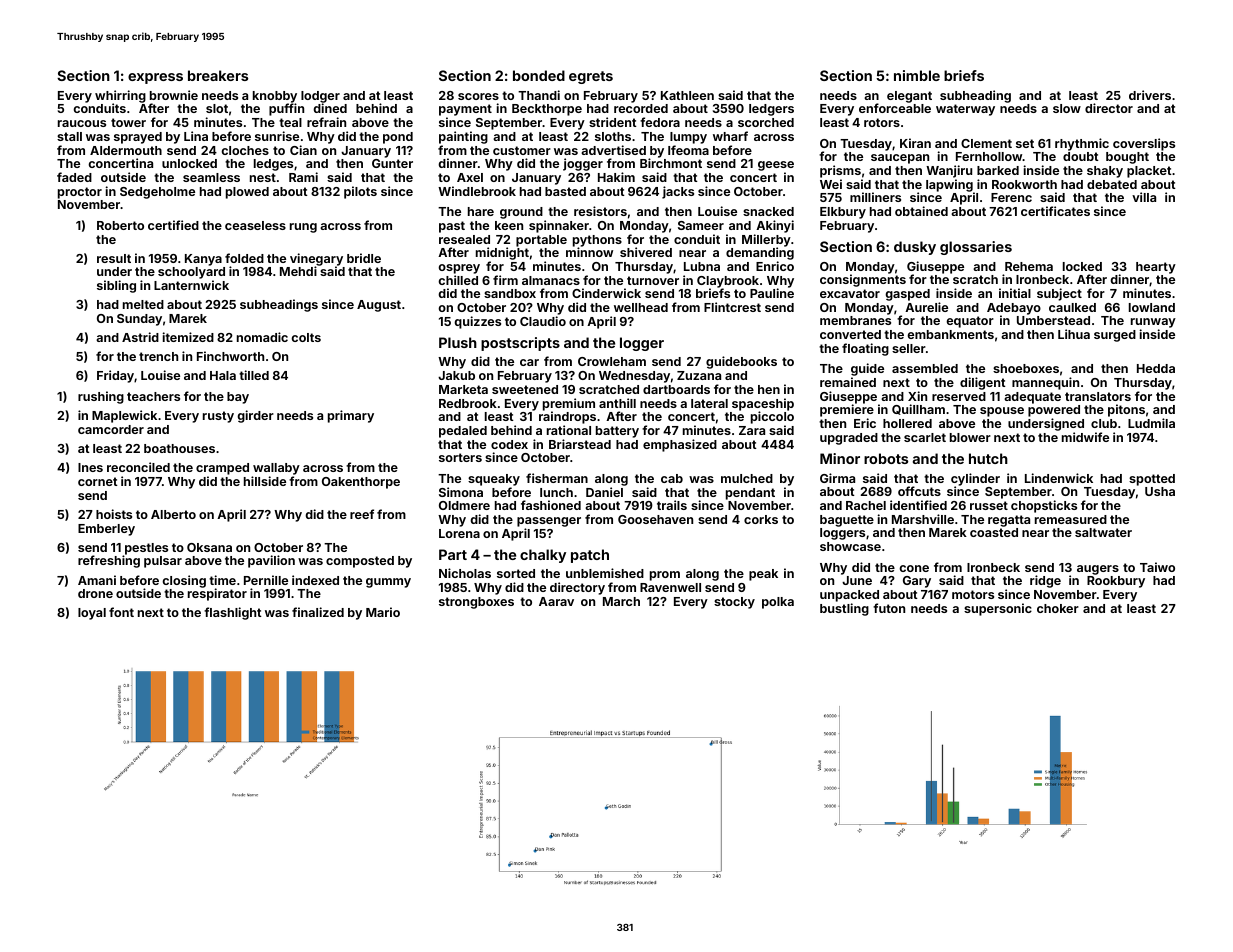  I want to click on Kathleen, so click(687, 95).
